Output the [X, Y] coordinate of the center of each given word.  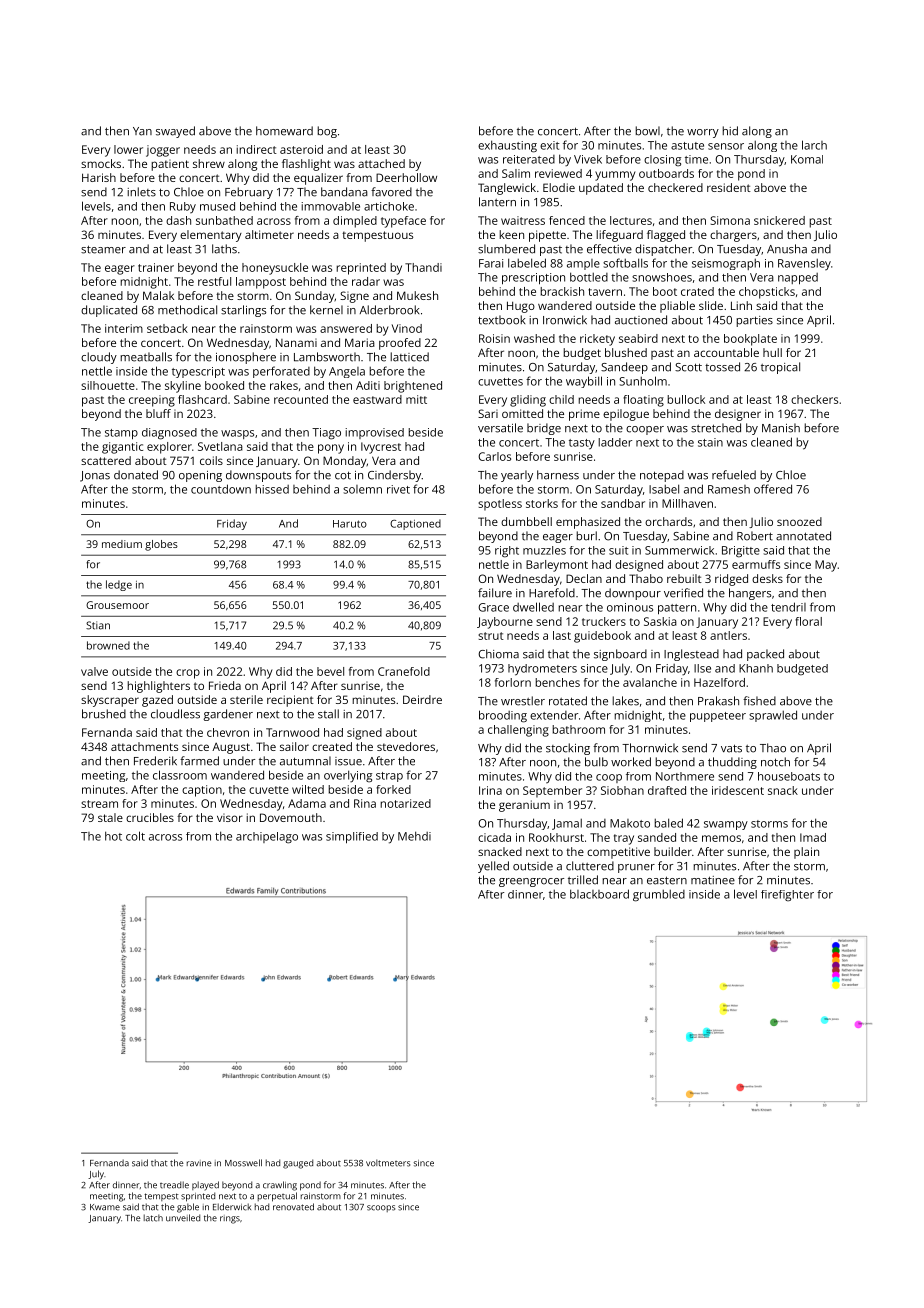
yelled [493, 867]
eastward [377, 399]
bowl [647, 131]
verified [683, 593]
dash [178, 220]
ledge [119, 585]
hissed [272, 489]
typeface [403, 222]
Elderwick [232, 1207]
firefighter [787, 895]
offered [773, 489]
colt [135, 836]
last [562, 635]
